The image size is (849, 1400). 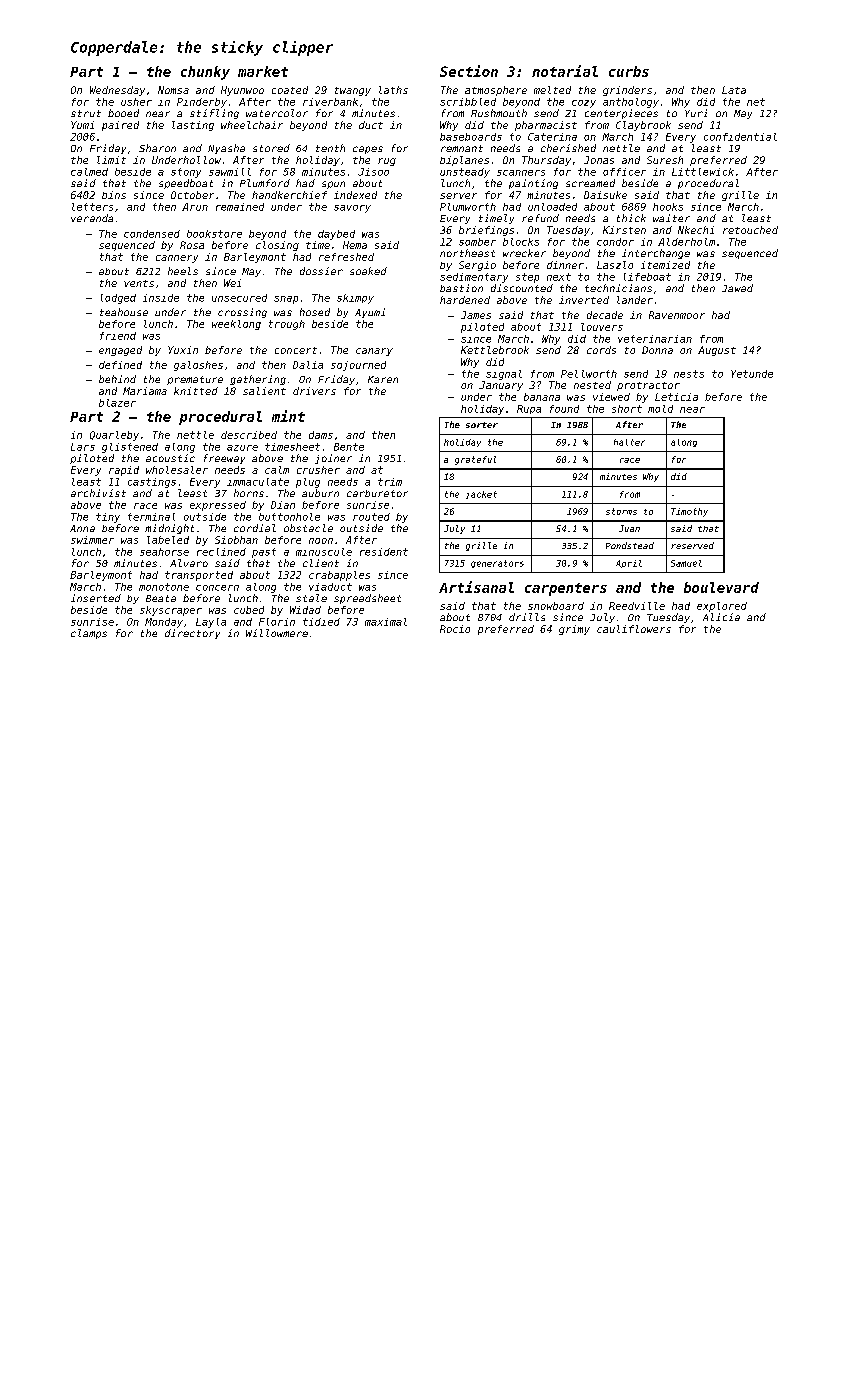 I want to click on described, so click(x=249, y=435).
